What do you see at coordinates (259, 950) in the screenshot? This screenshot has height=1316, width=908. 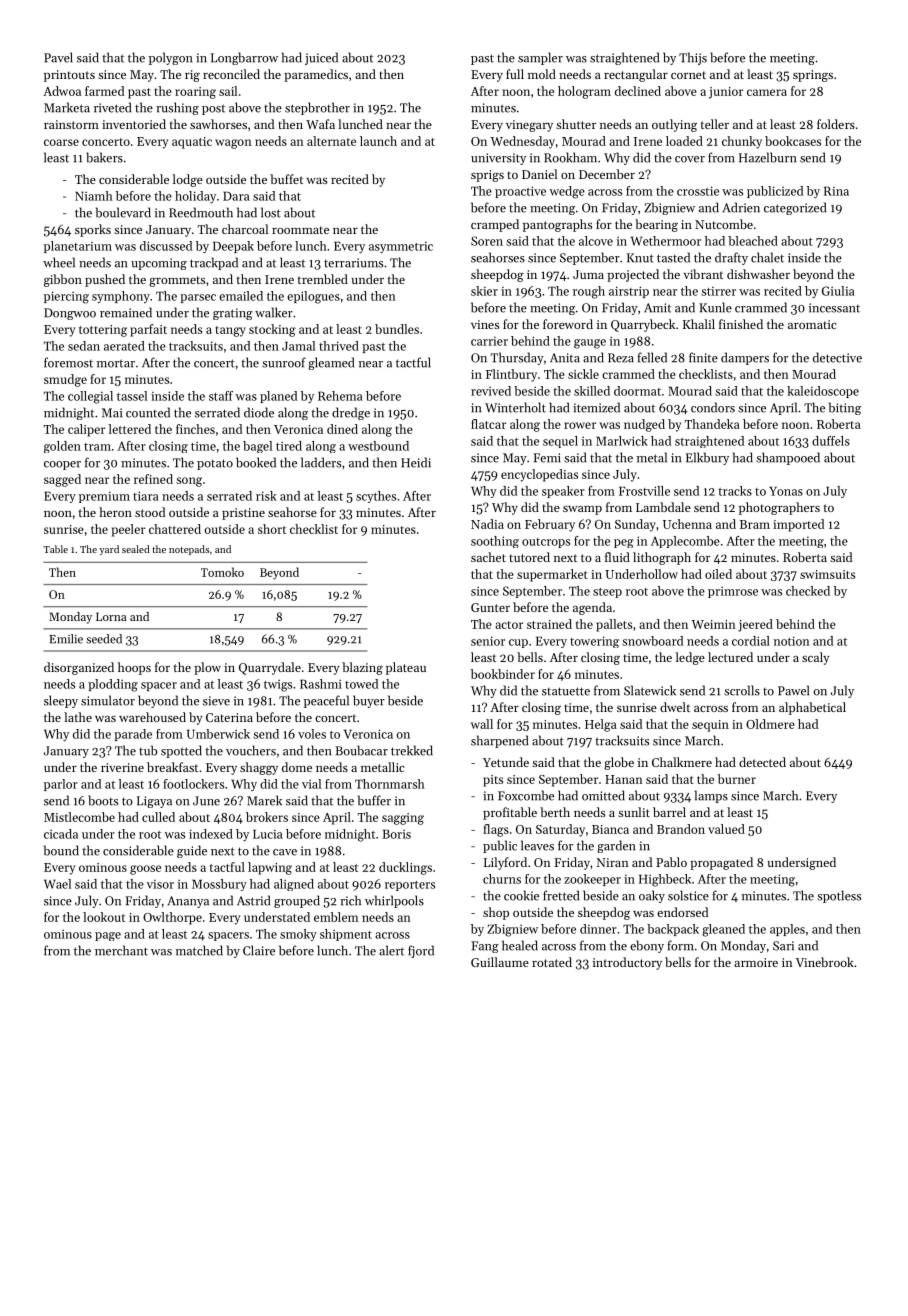 I see `Claire` at bounding box center [259, 950].
